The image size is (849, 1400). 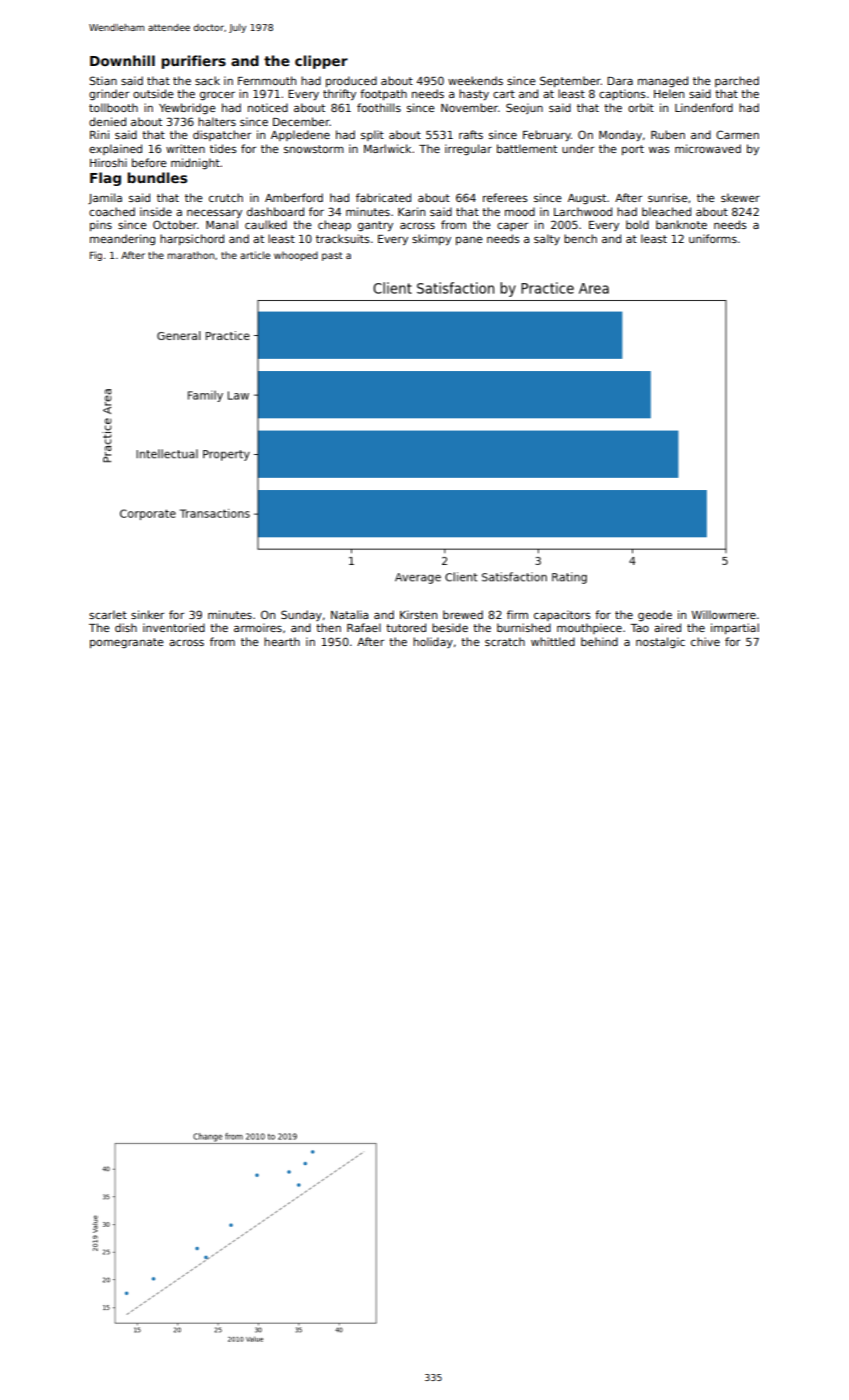 What do you see at coordinates (147, 614) in the image?
I see `sinker` at bounding box center [147, 614].
